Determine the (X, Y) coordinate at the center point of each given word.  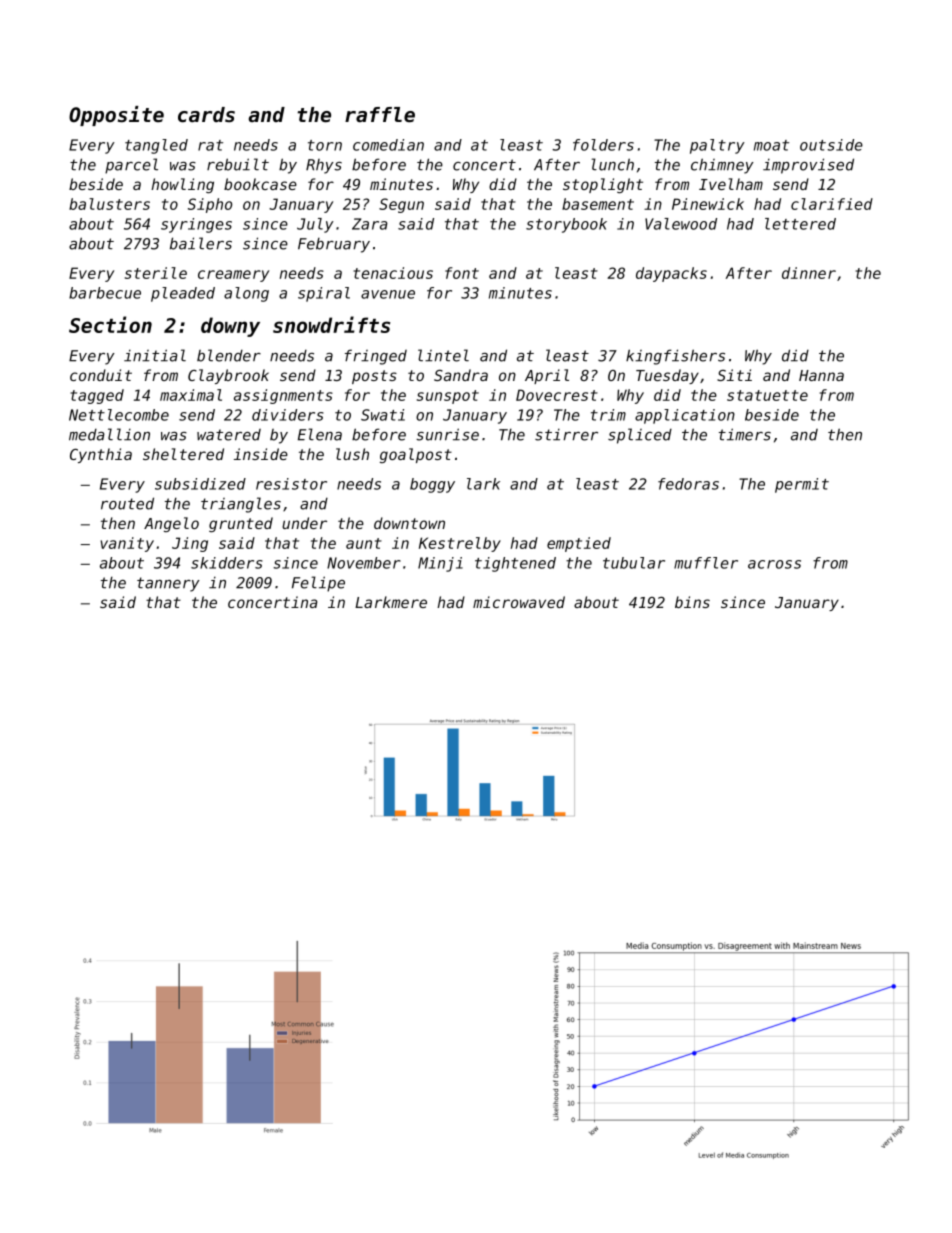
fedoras (688, 484)
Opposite (116, 116)
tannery (168, 584)
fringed (376, 357)
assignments (283, 396)
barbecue (105, 293)
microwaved (519, 602)
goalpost (416, 455)
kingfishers (675, 357)
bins (692, 602)
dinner (809, 273)
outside (831, 145)
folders (603, 145)
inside (261, 454)
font (462, 273)
